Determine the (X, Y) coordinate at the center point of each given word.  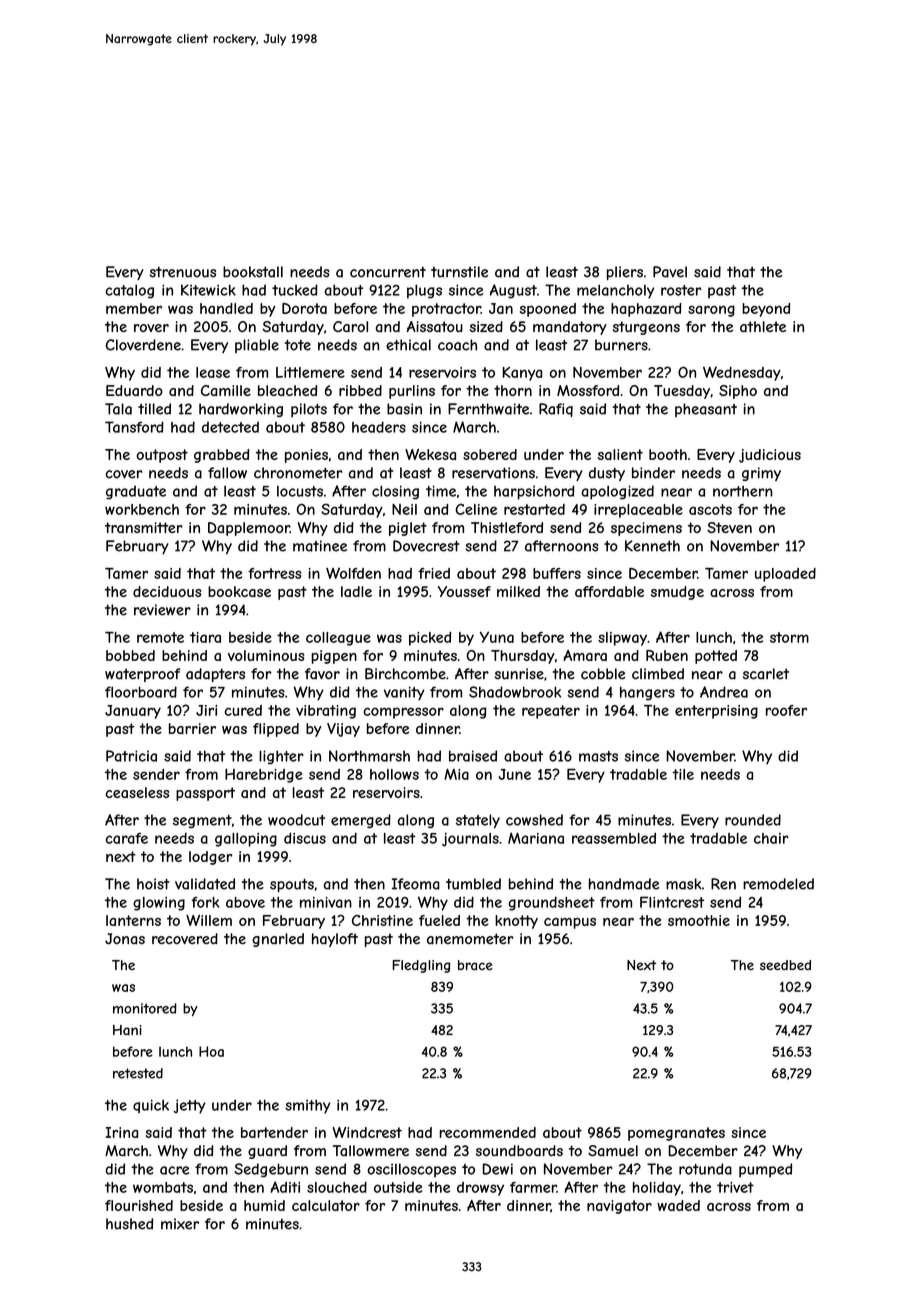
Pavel (670, 272)
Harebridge (263, 775)
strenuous (183, 272)
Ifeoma (416, 884)
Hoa (211, 1051)
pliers (625, 273)
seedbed (785, 965)
